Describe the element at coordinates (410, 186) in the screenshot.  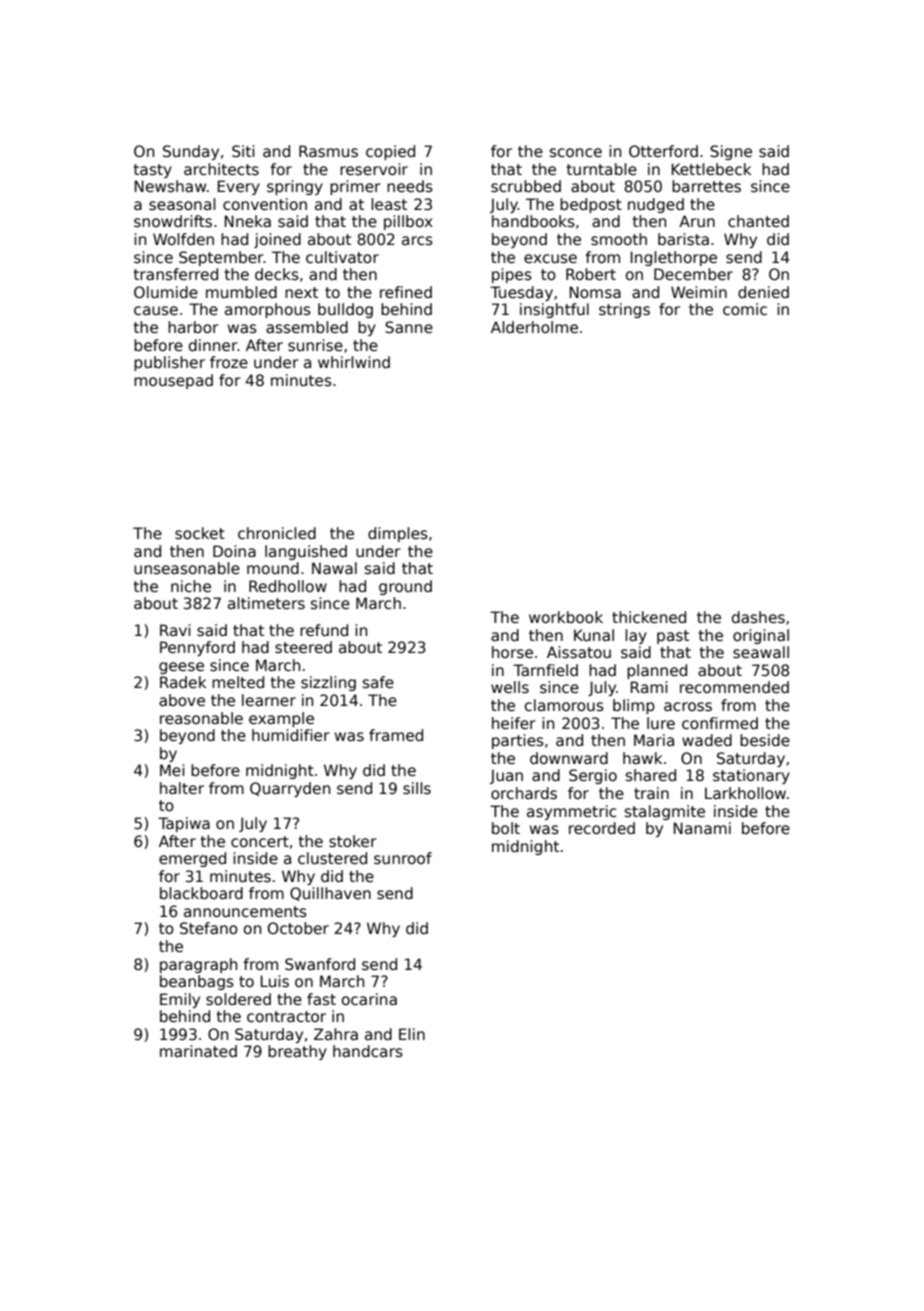
I see `needs` at that location.
